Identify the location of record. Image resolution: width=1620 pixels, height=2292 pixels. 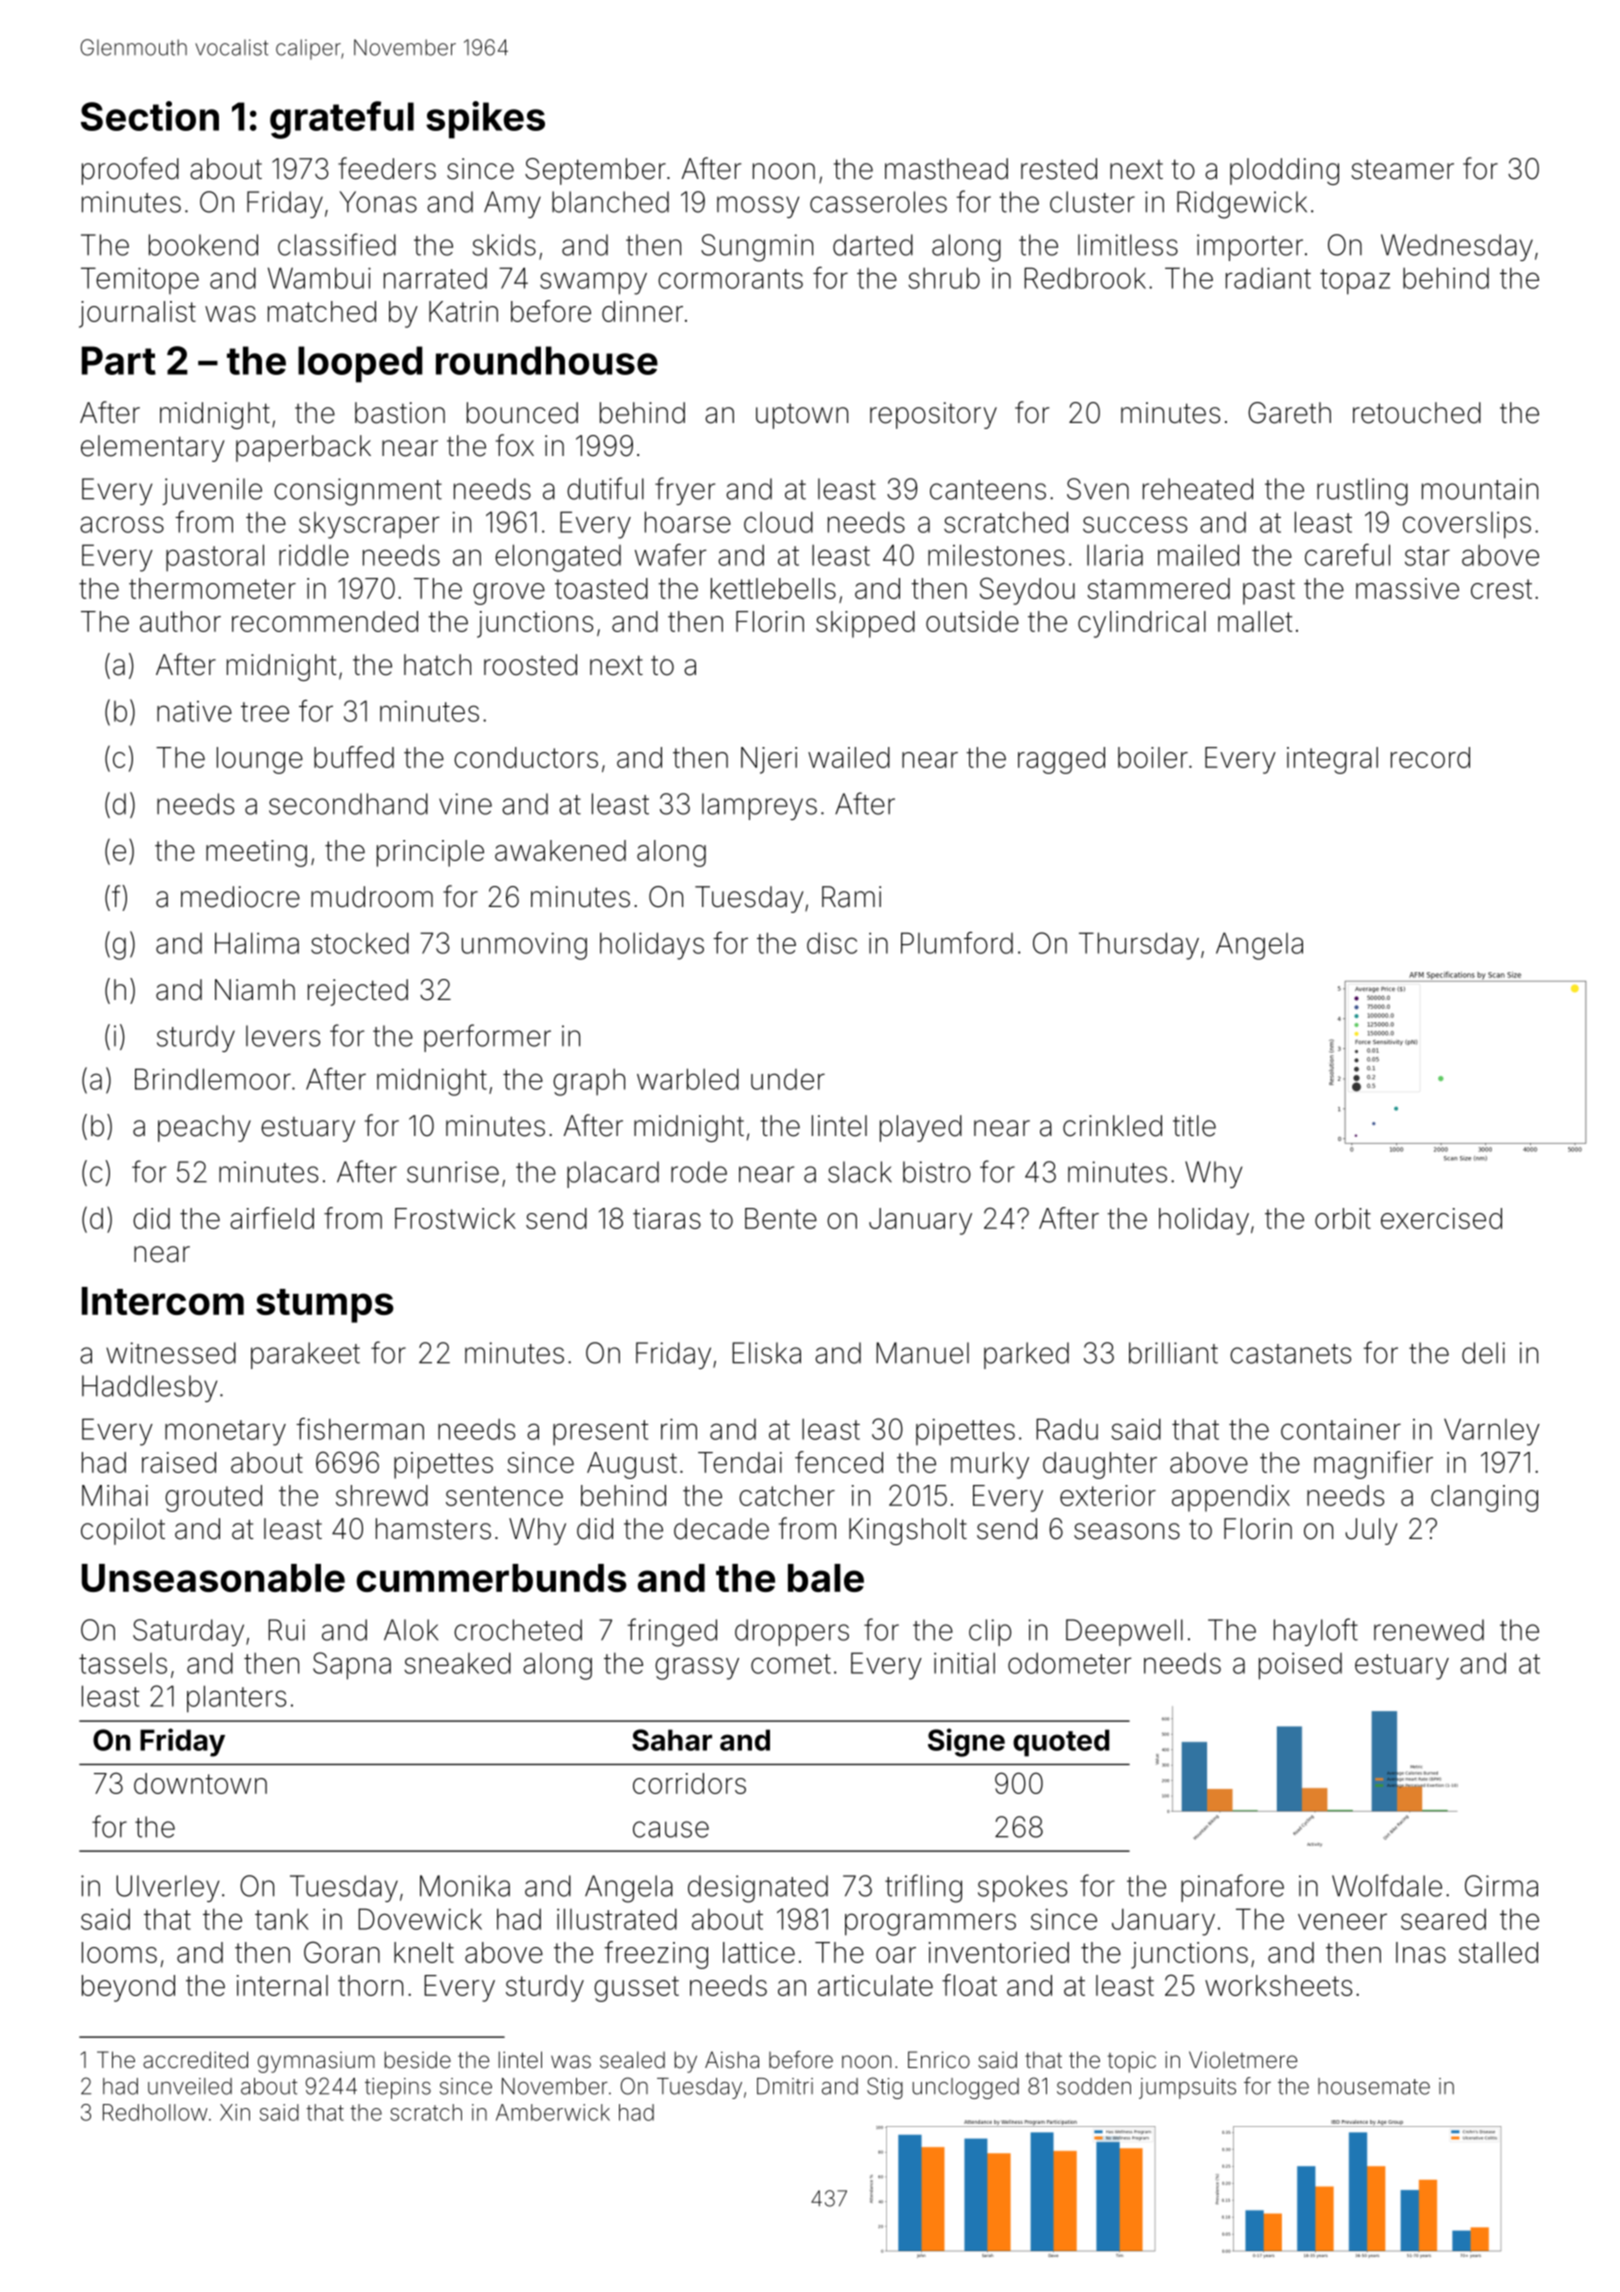
(1430, 757).
